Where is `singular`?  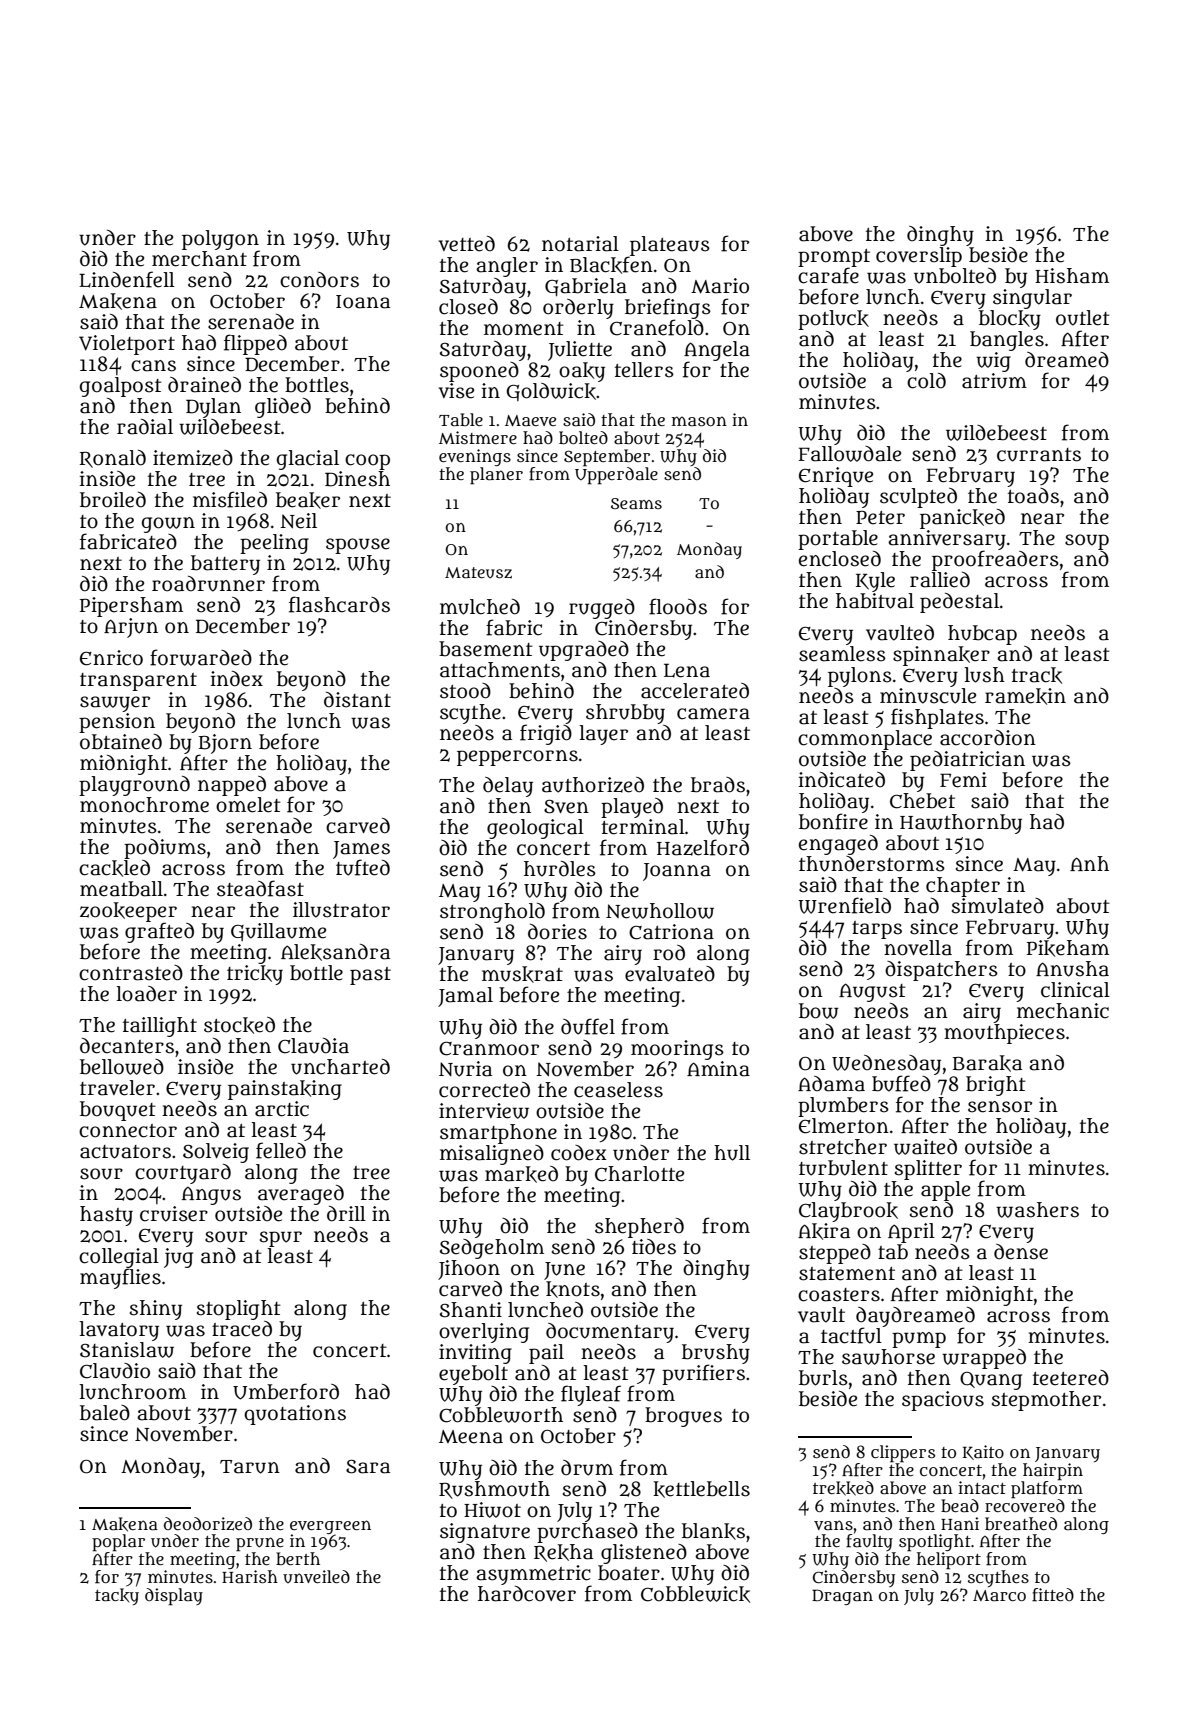
singular is located at coordinates (1032, 299).
